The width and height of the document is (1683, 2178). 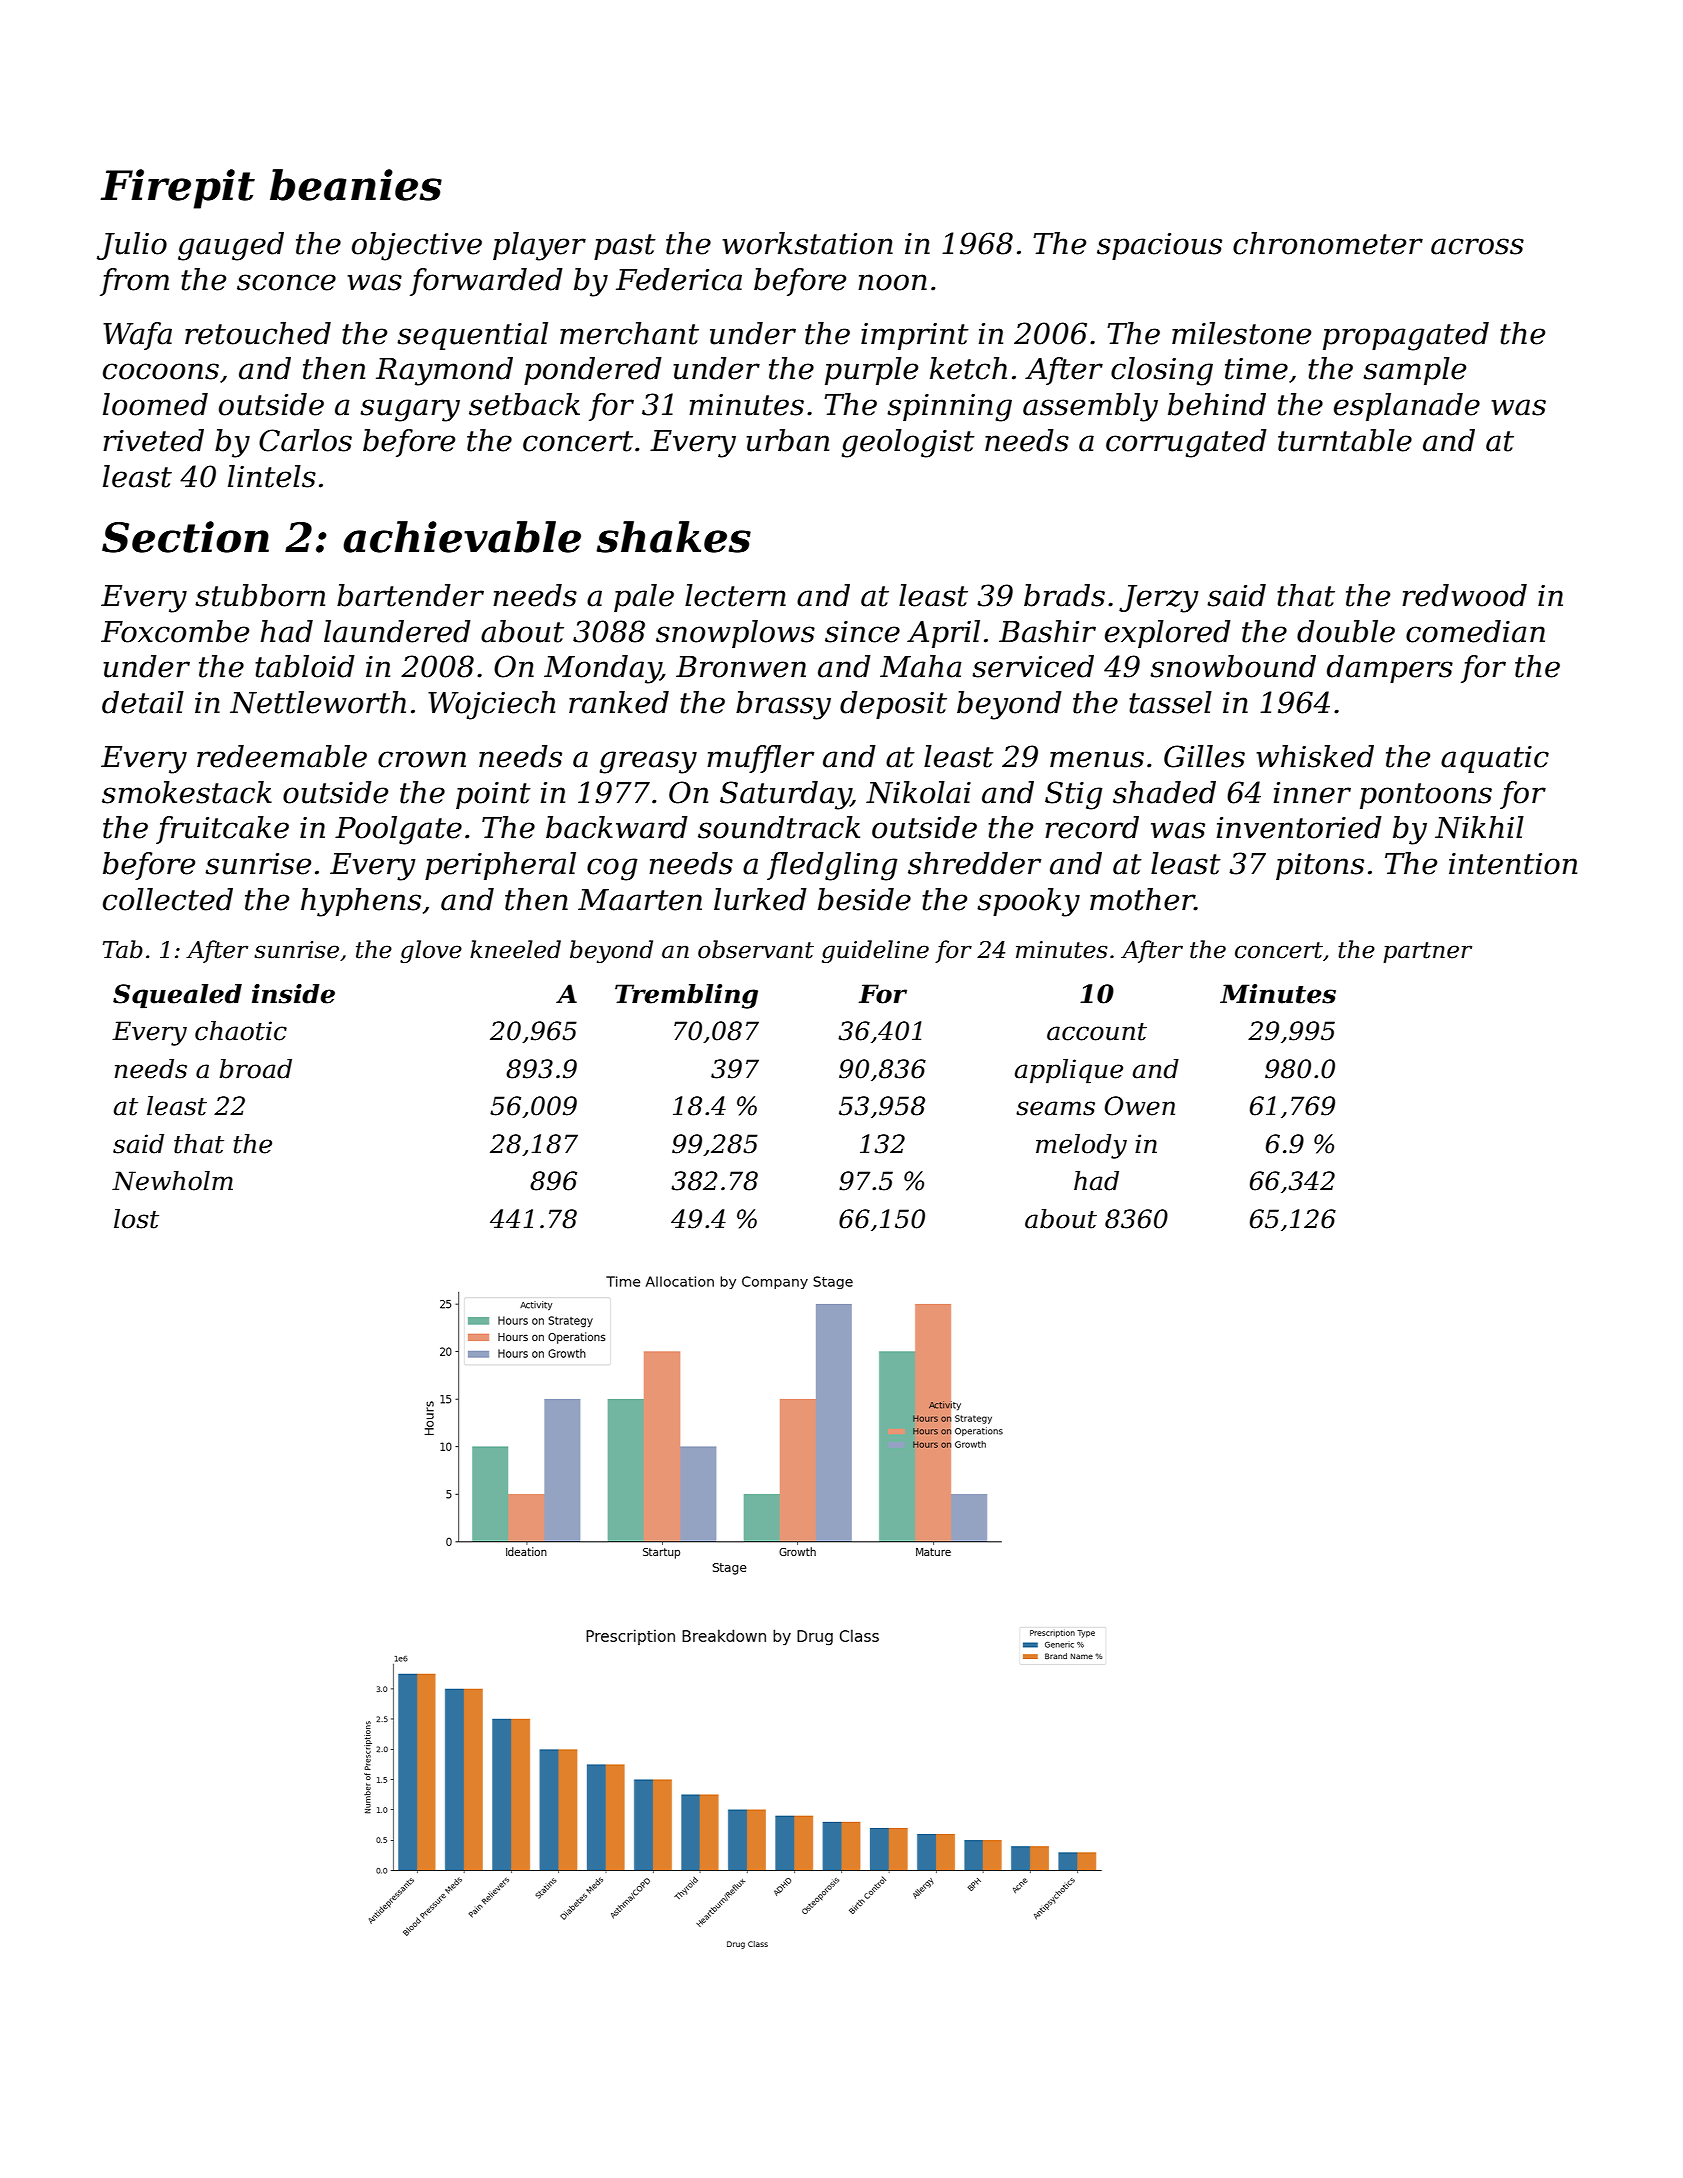 What do you see at coordinates (1097, 1032) in the document?
I see `account` at bounding box center [1097, 1032].
